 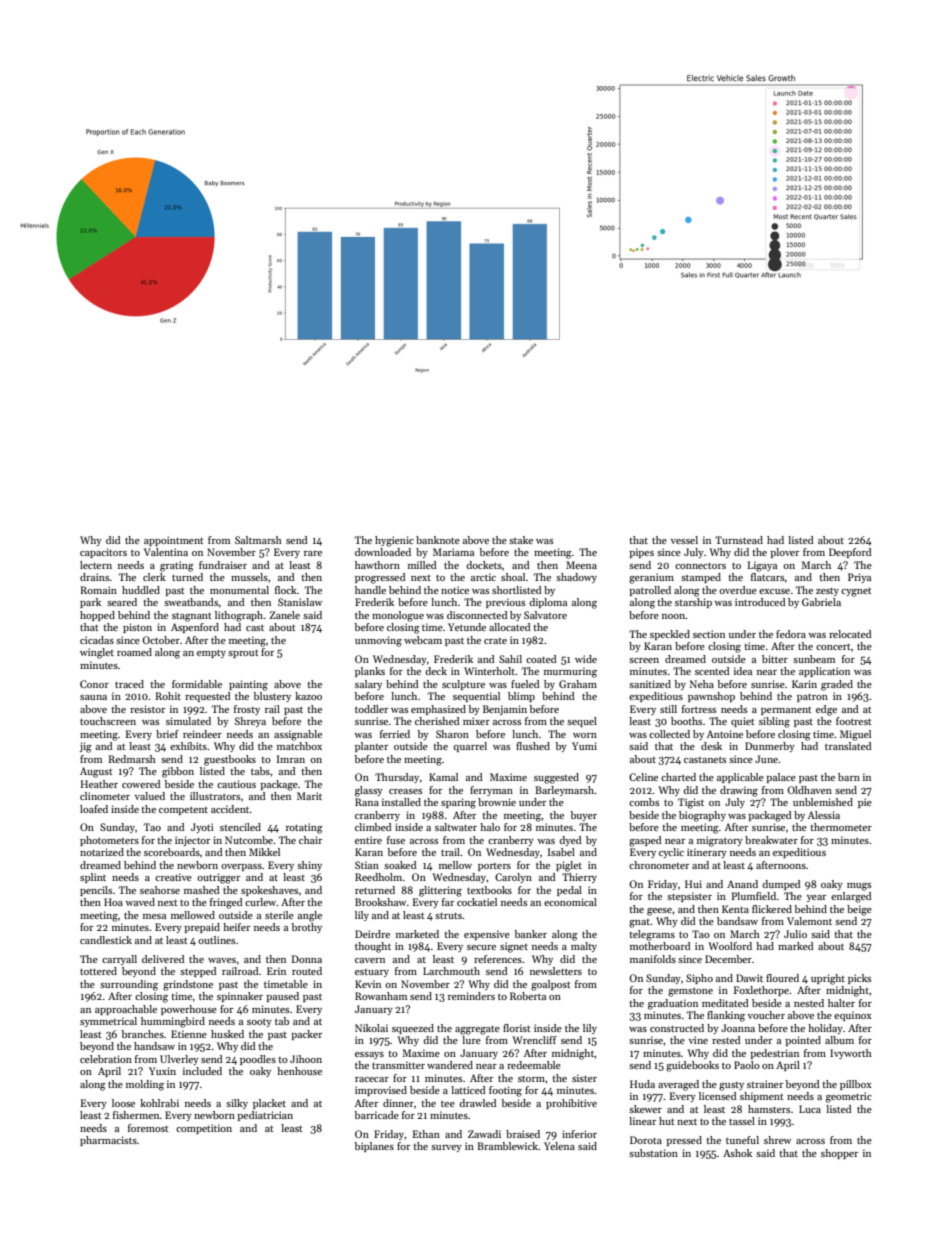 What do you see at coordinates (381, 996) in the page?
I see `Rowanham` at bounding box center [381, 996].
